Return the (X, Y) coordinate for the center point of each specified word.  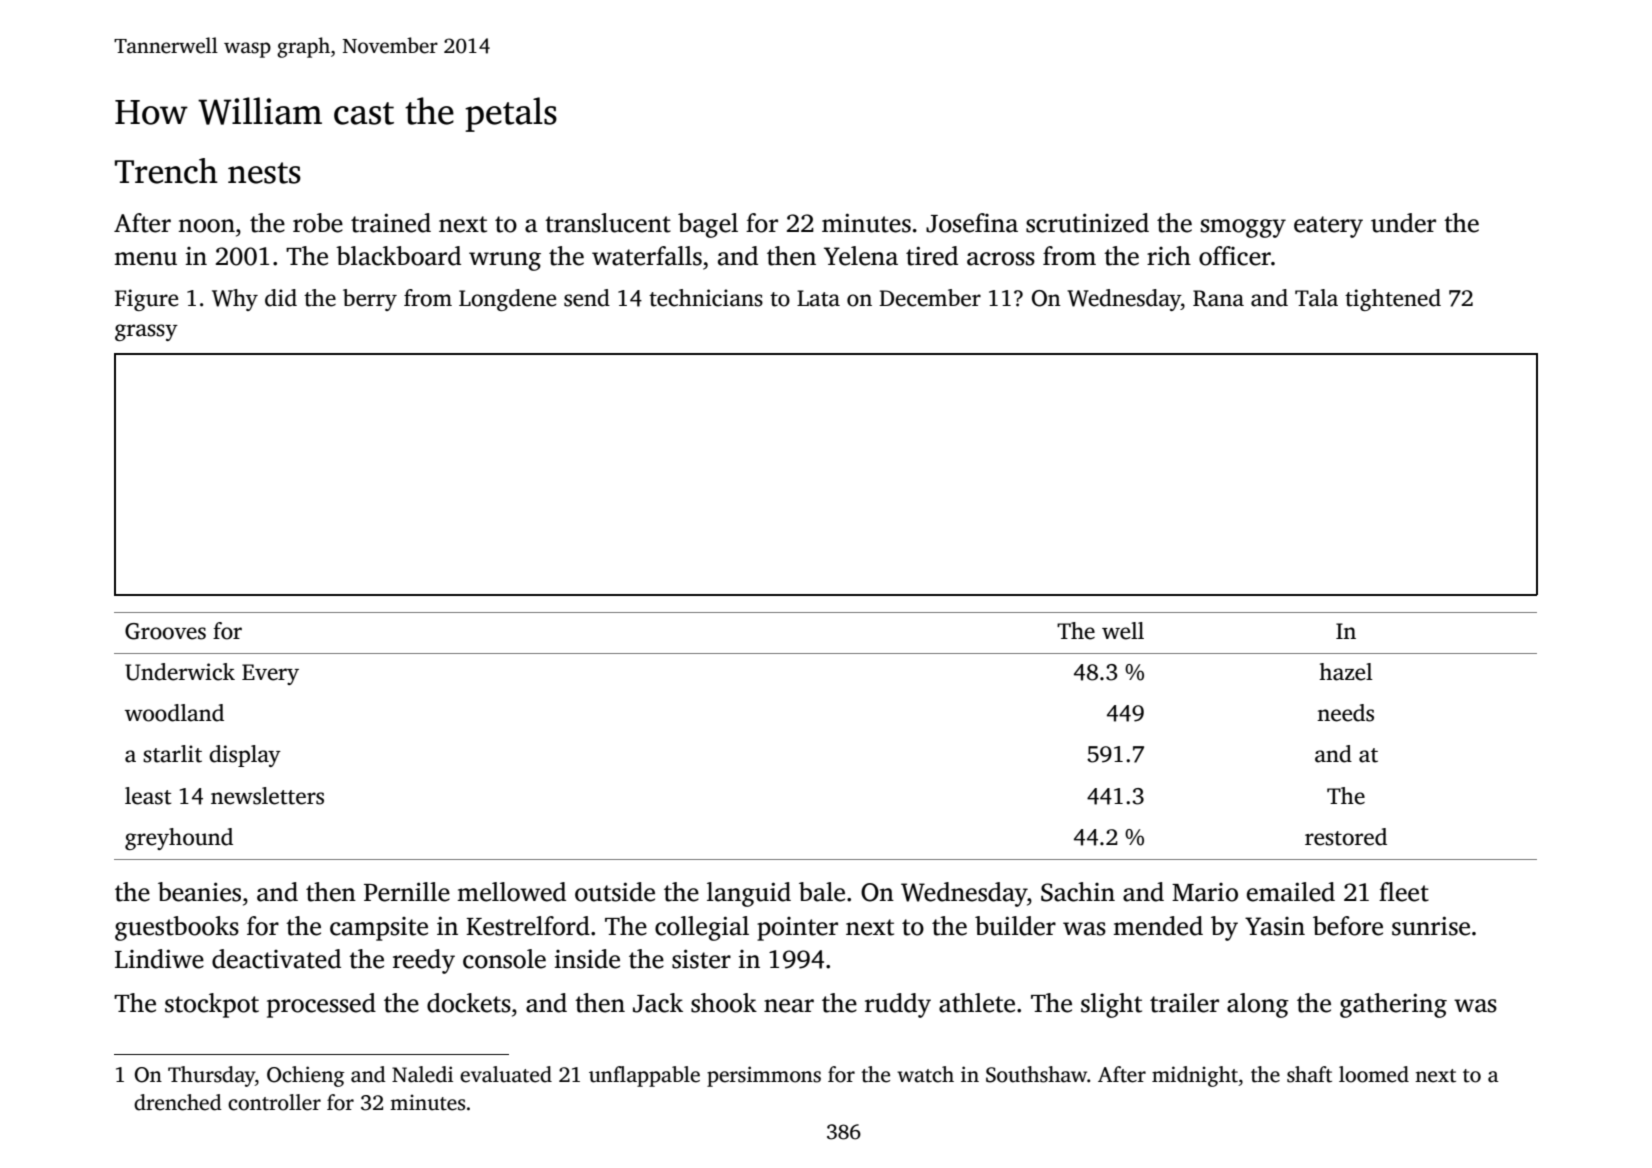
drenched (178, 1102)
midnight (1195, 1076)
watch (925, 1074)
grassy (146, 332)
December (930, 298)
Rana (1218, 298)
